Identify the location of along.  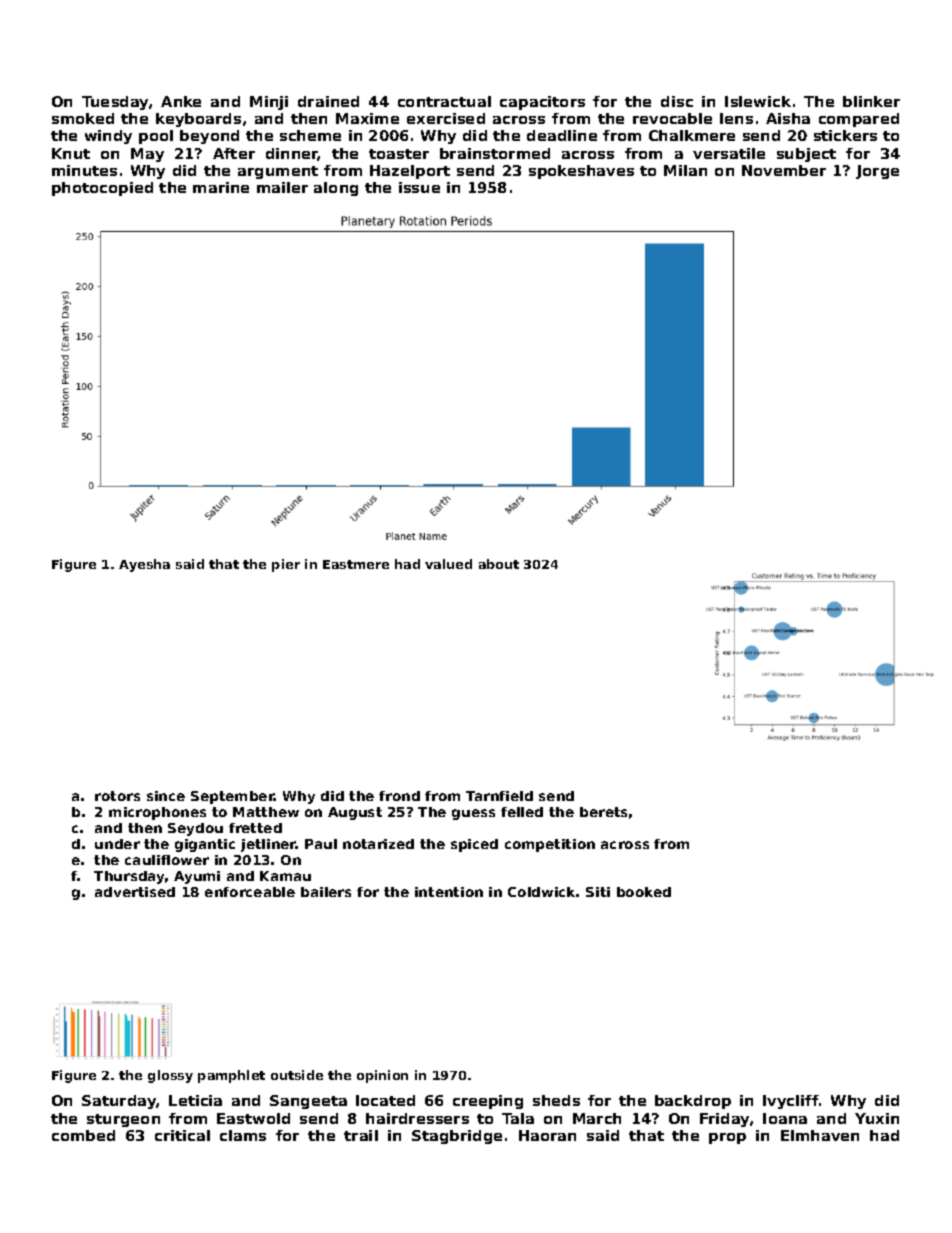
(336, 189).
